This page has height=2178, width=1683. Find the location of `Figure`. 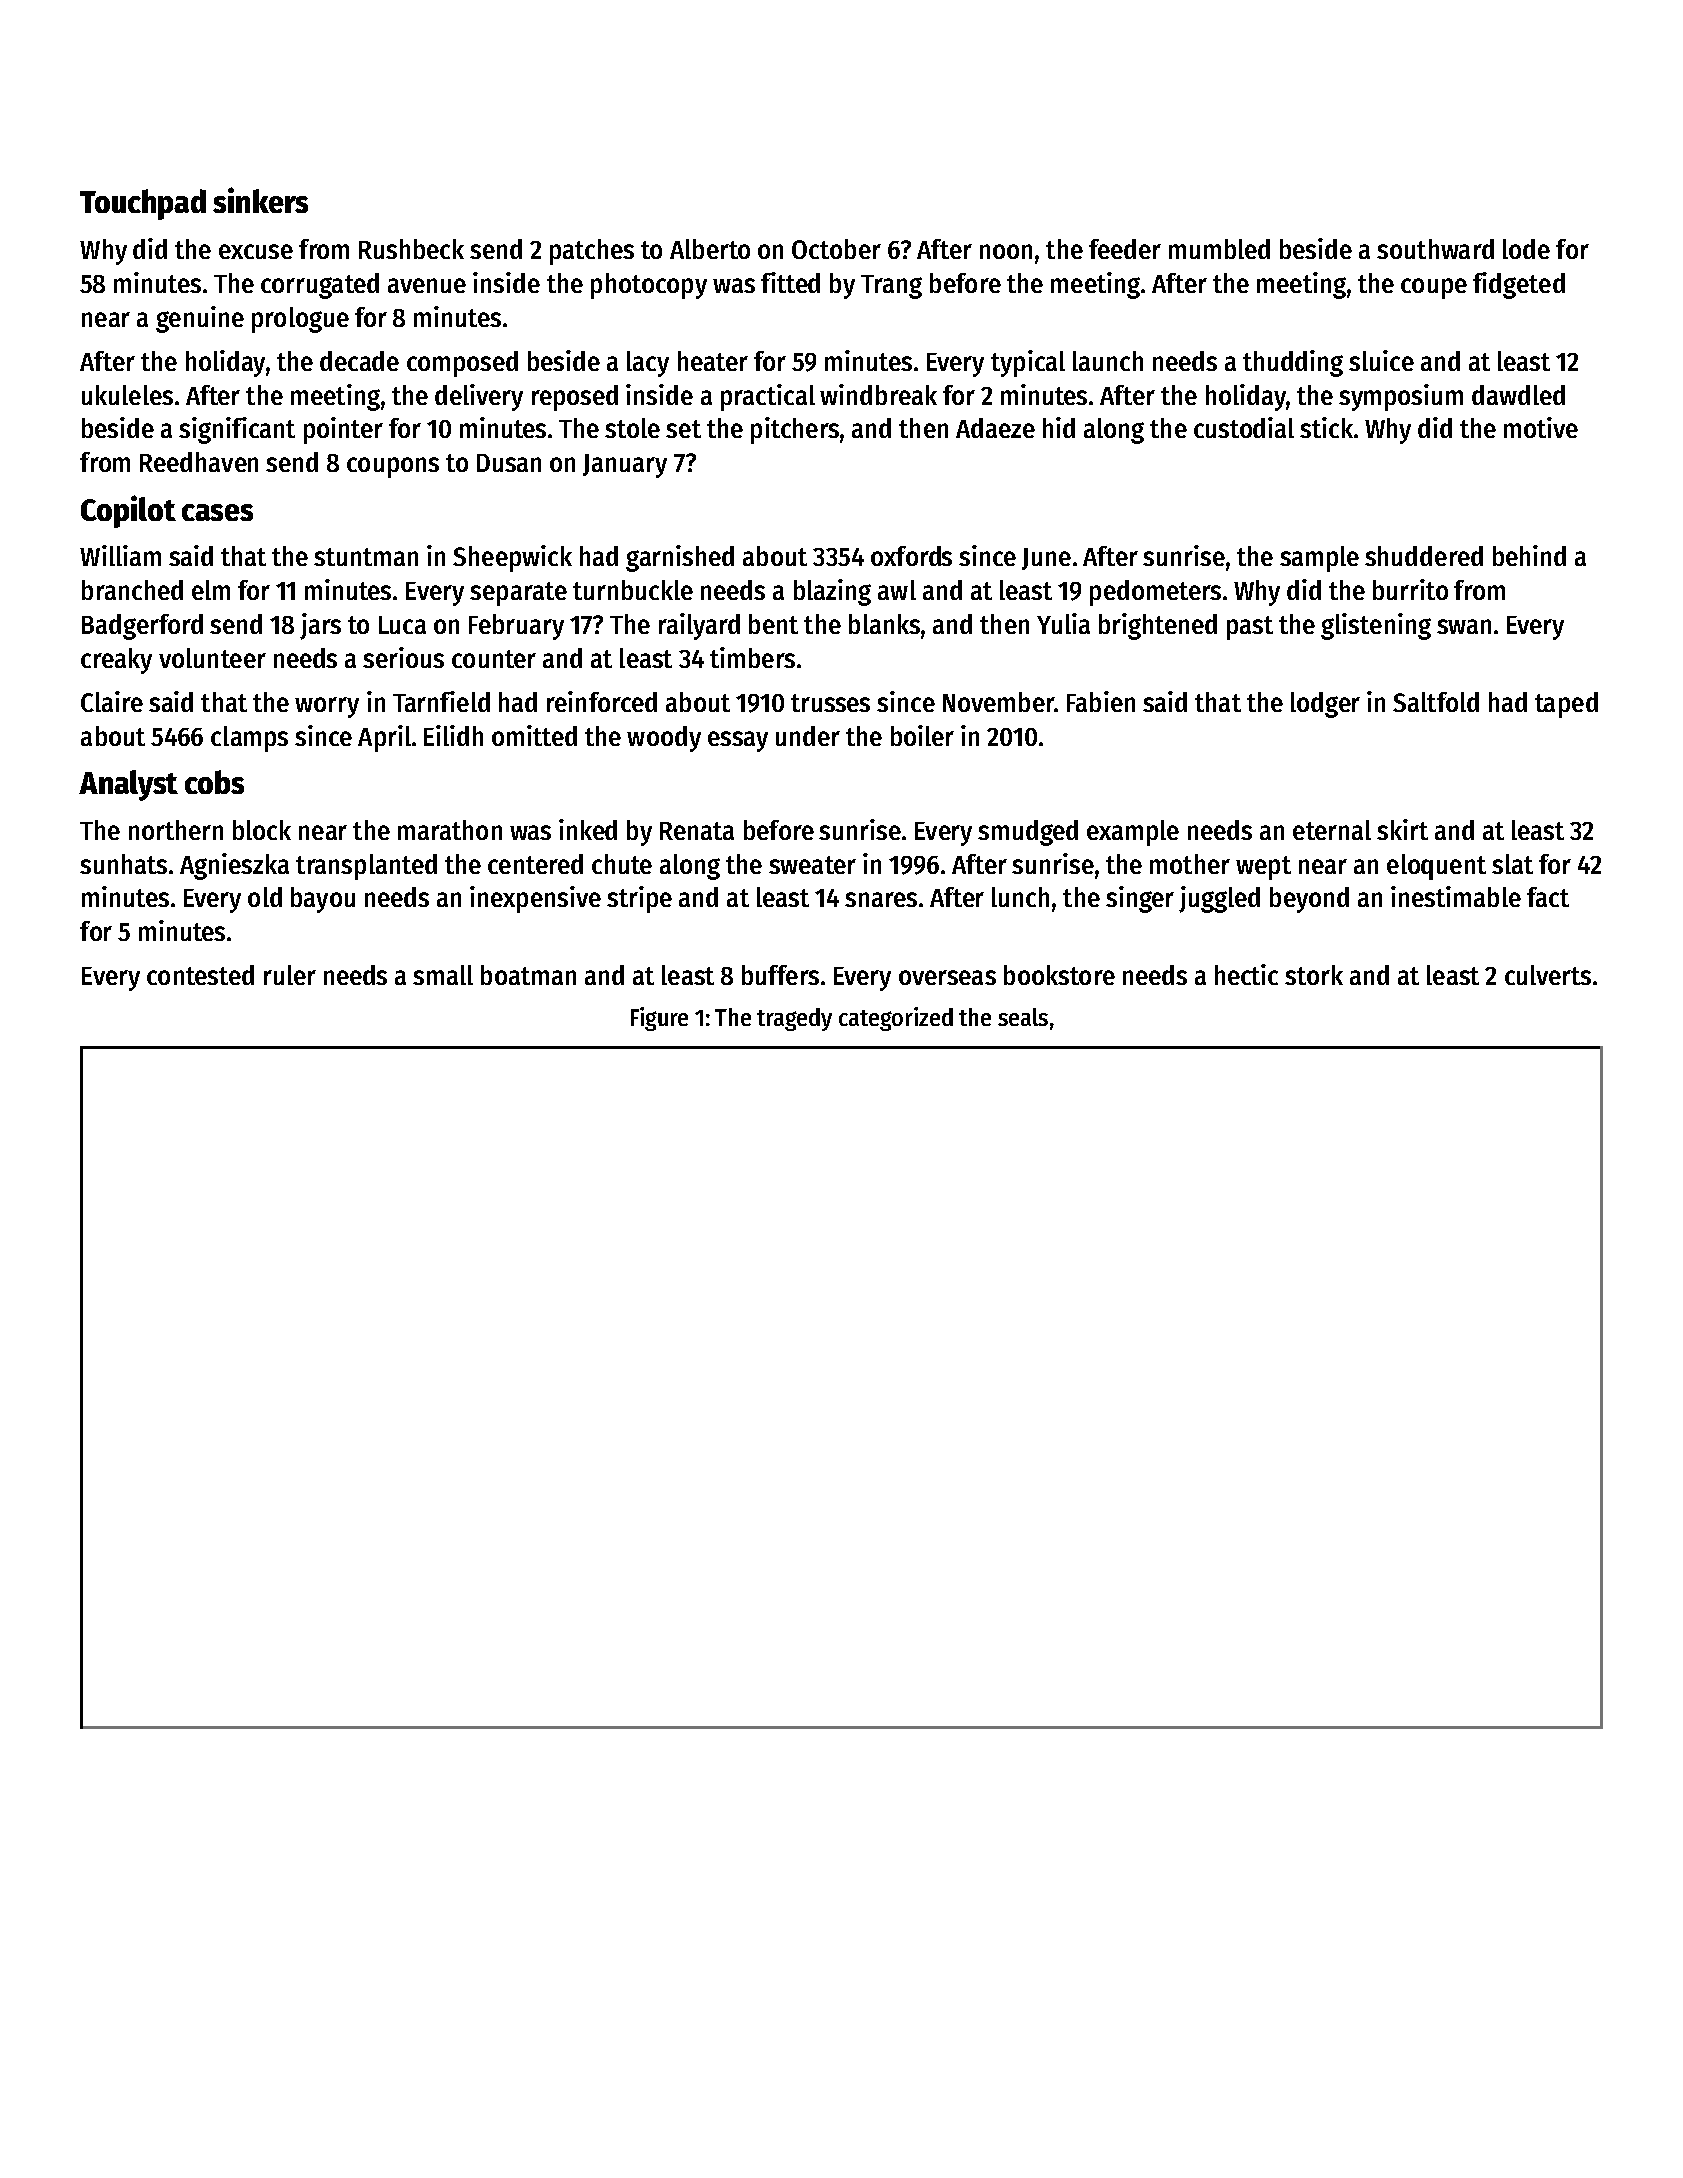

Figure is located at coordinates (659, 1019).
